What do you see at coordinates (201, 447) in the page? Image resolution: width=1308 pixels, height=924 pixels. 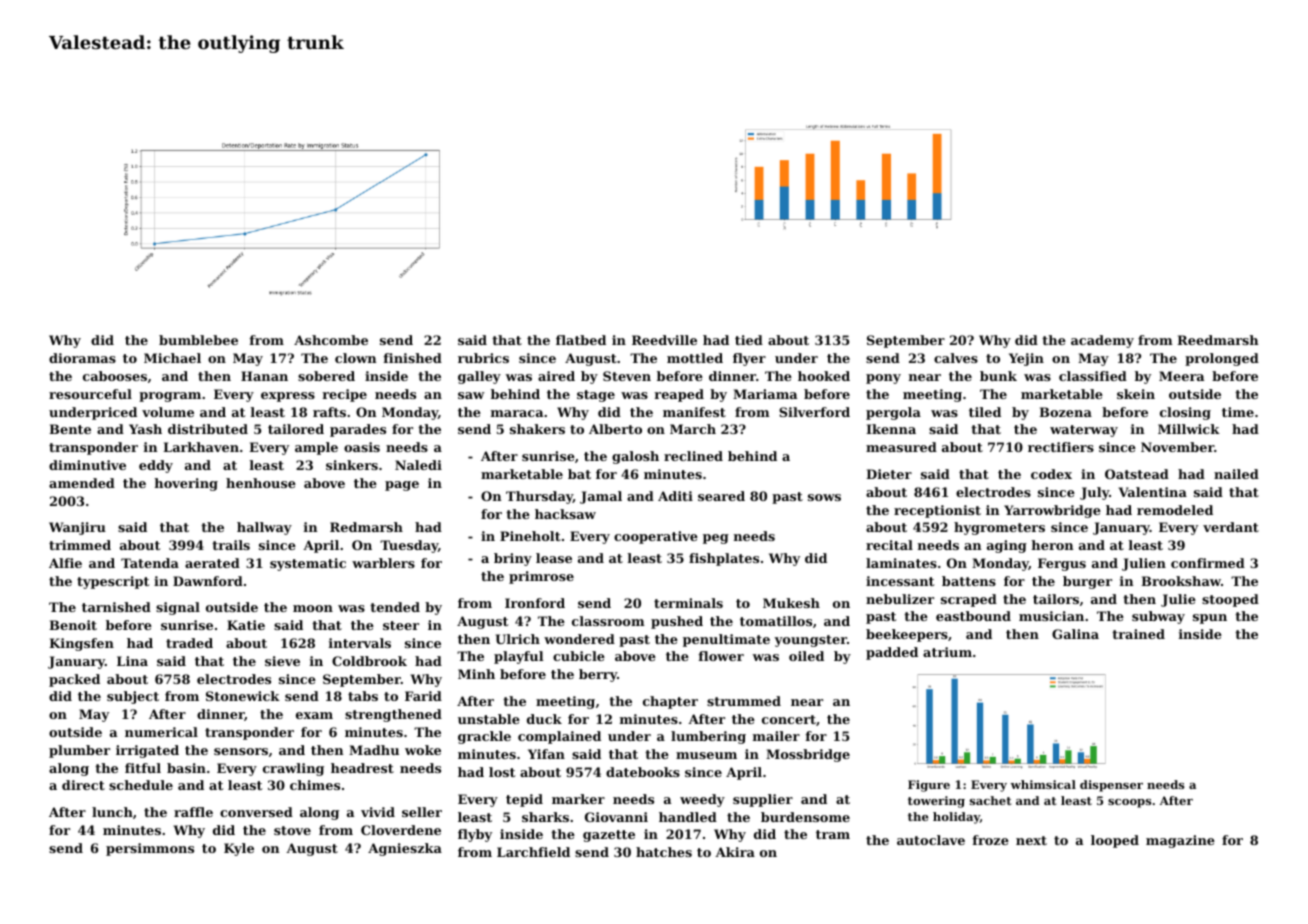 I see `Larkhaven` at bounding box center [201, 447].
